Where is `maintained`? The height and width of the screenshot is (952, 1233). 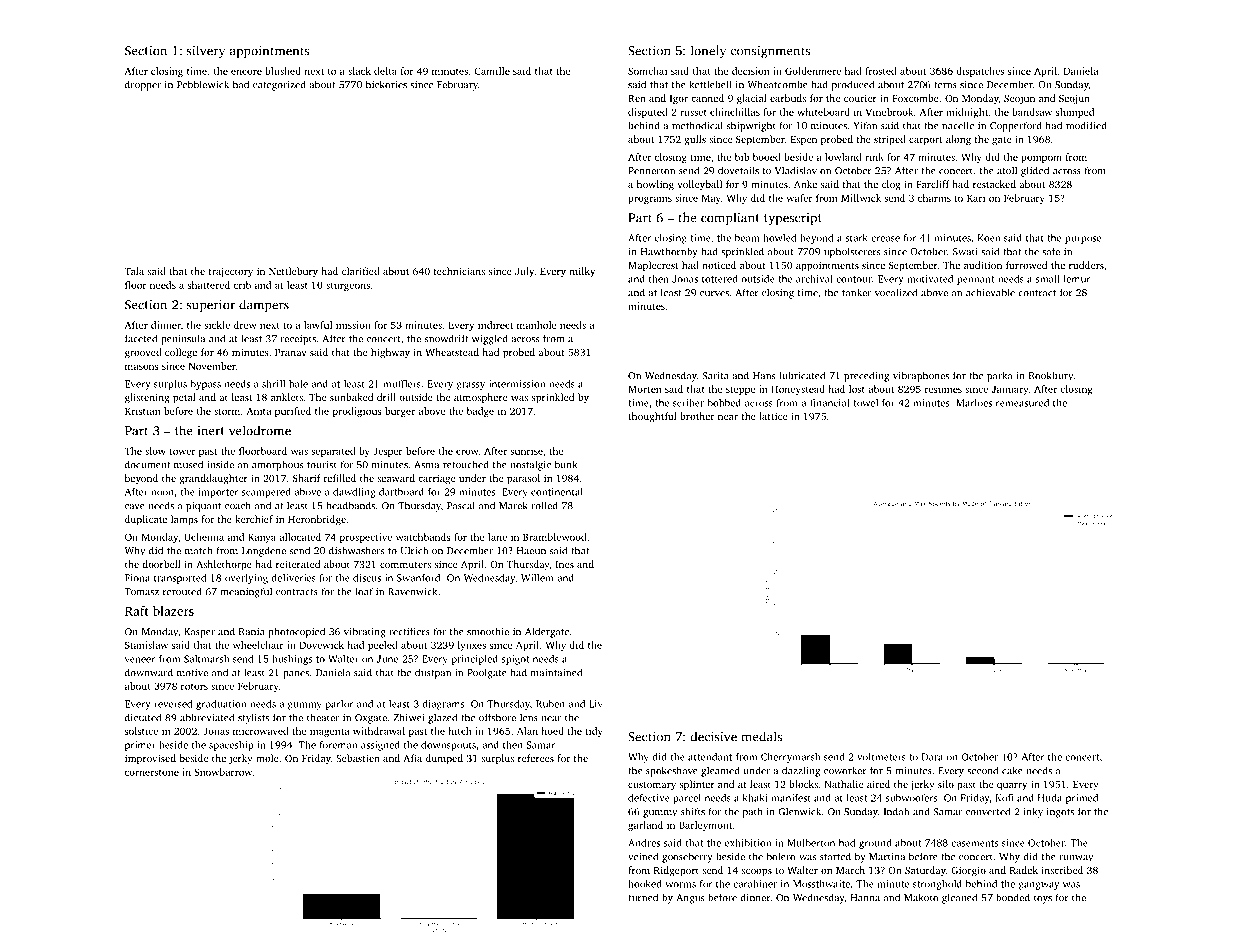
maintained is located at coordinates (556, 672).
